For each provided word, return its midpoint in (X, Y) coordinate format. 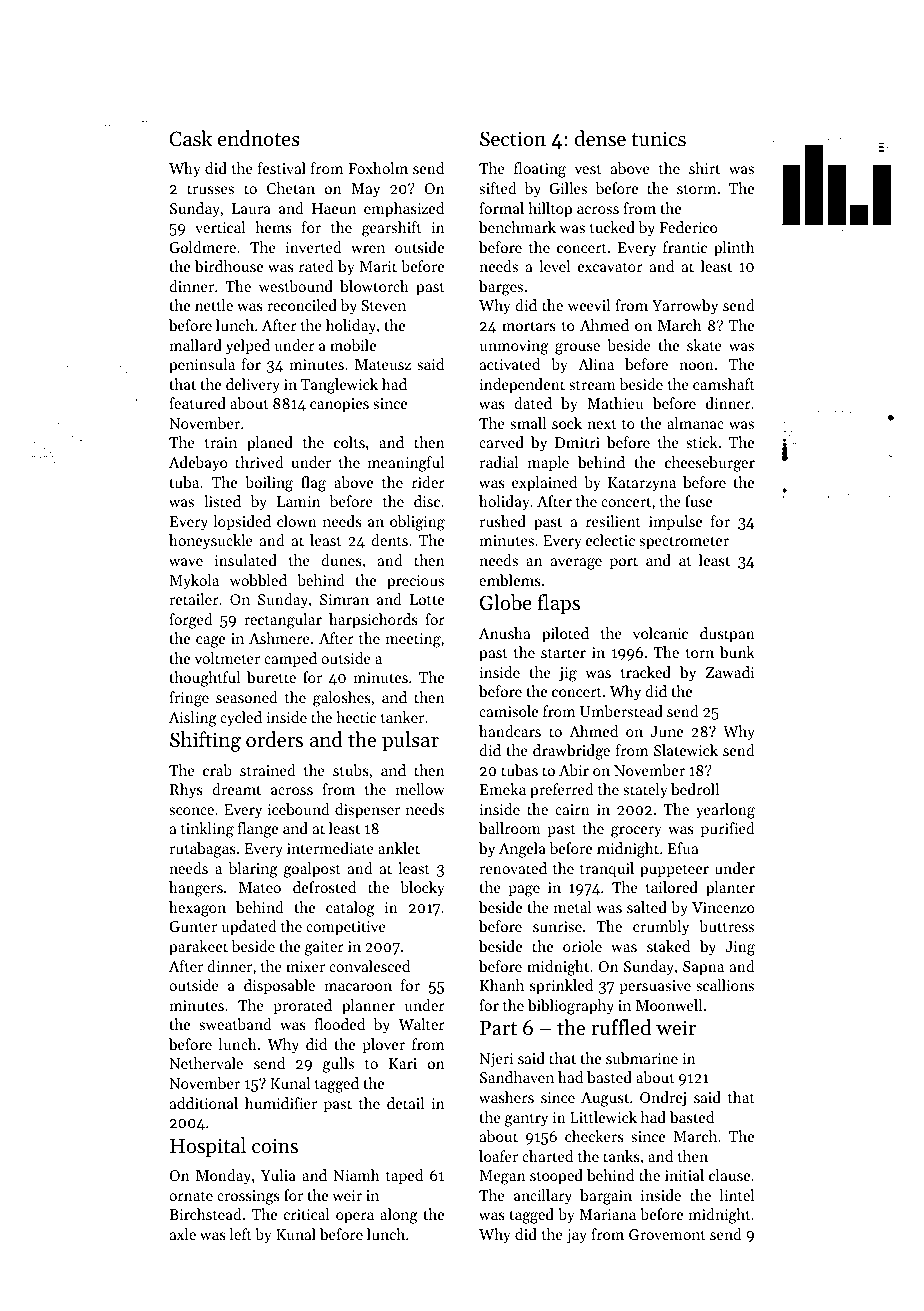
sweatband (235, 1024)
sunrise (557, 926)
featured (197, 403)
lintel (736, 1195)
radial (499, 462)
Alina (596, 364)
